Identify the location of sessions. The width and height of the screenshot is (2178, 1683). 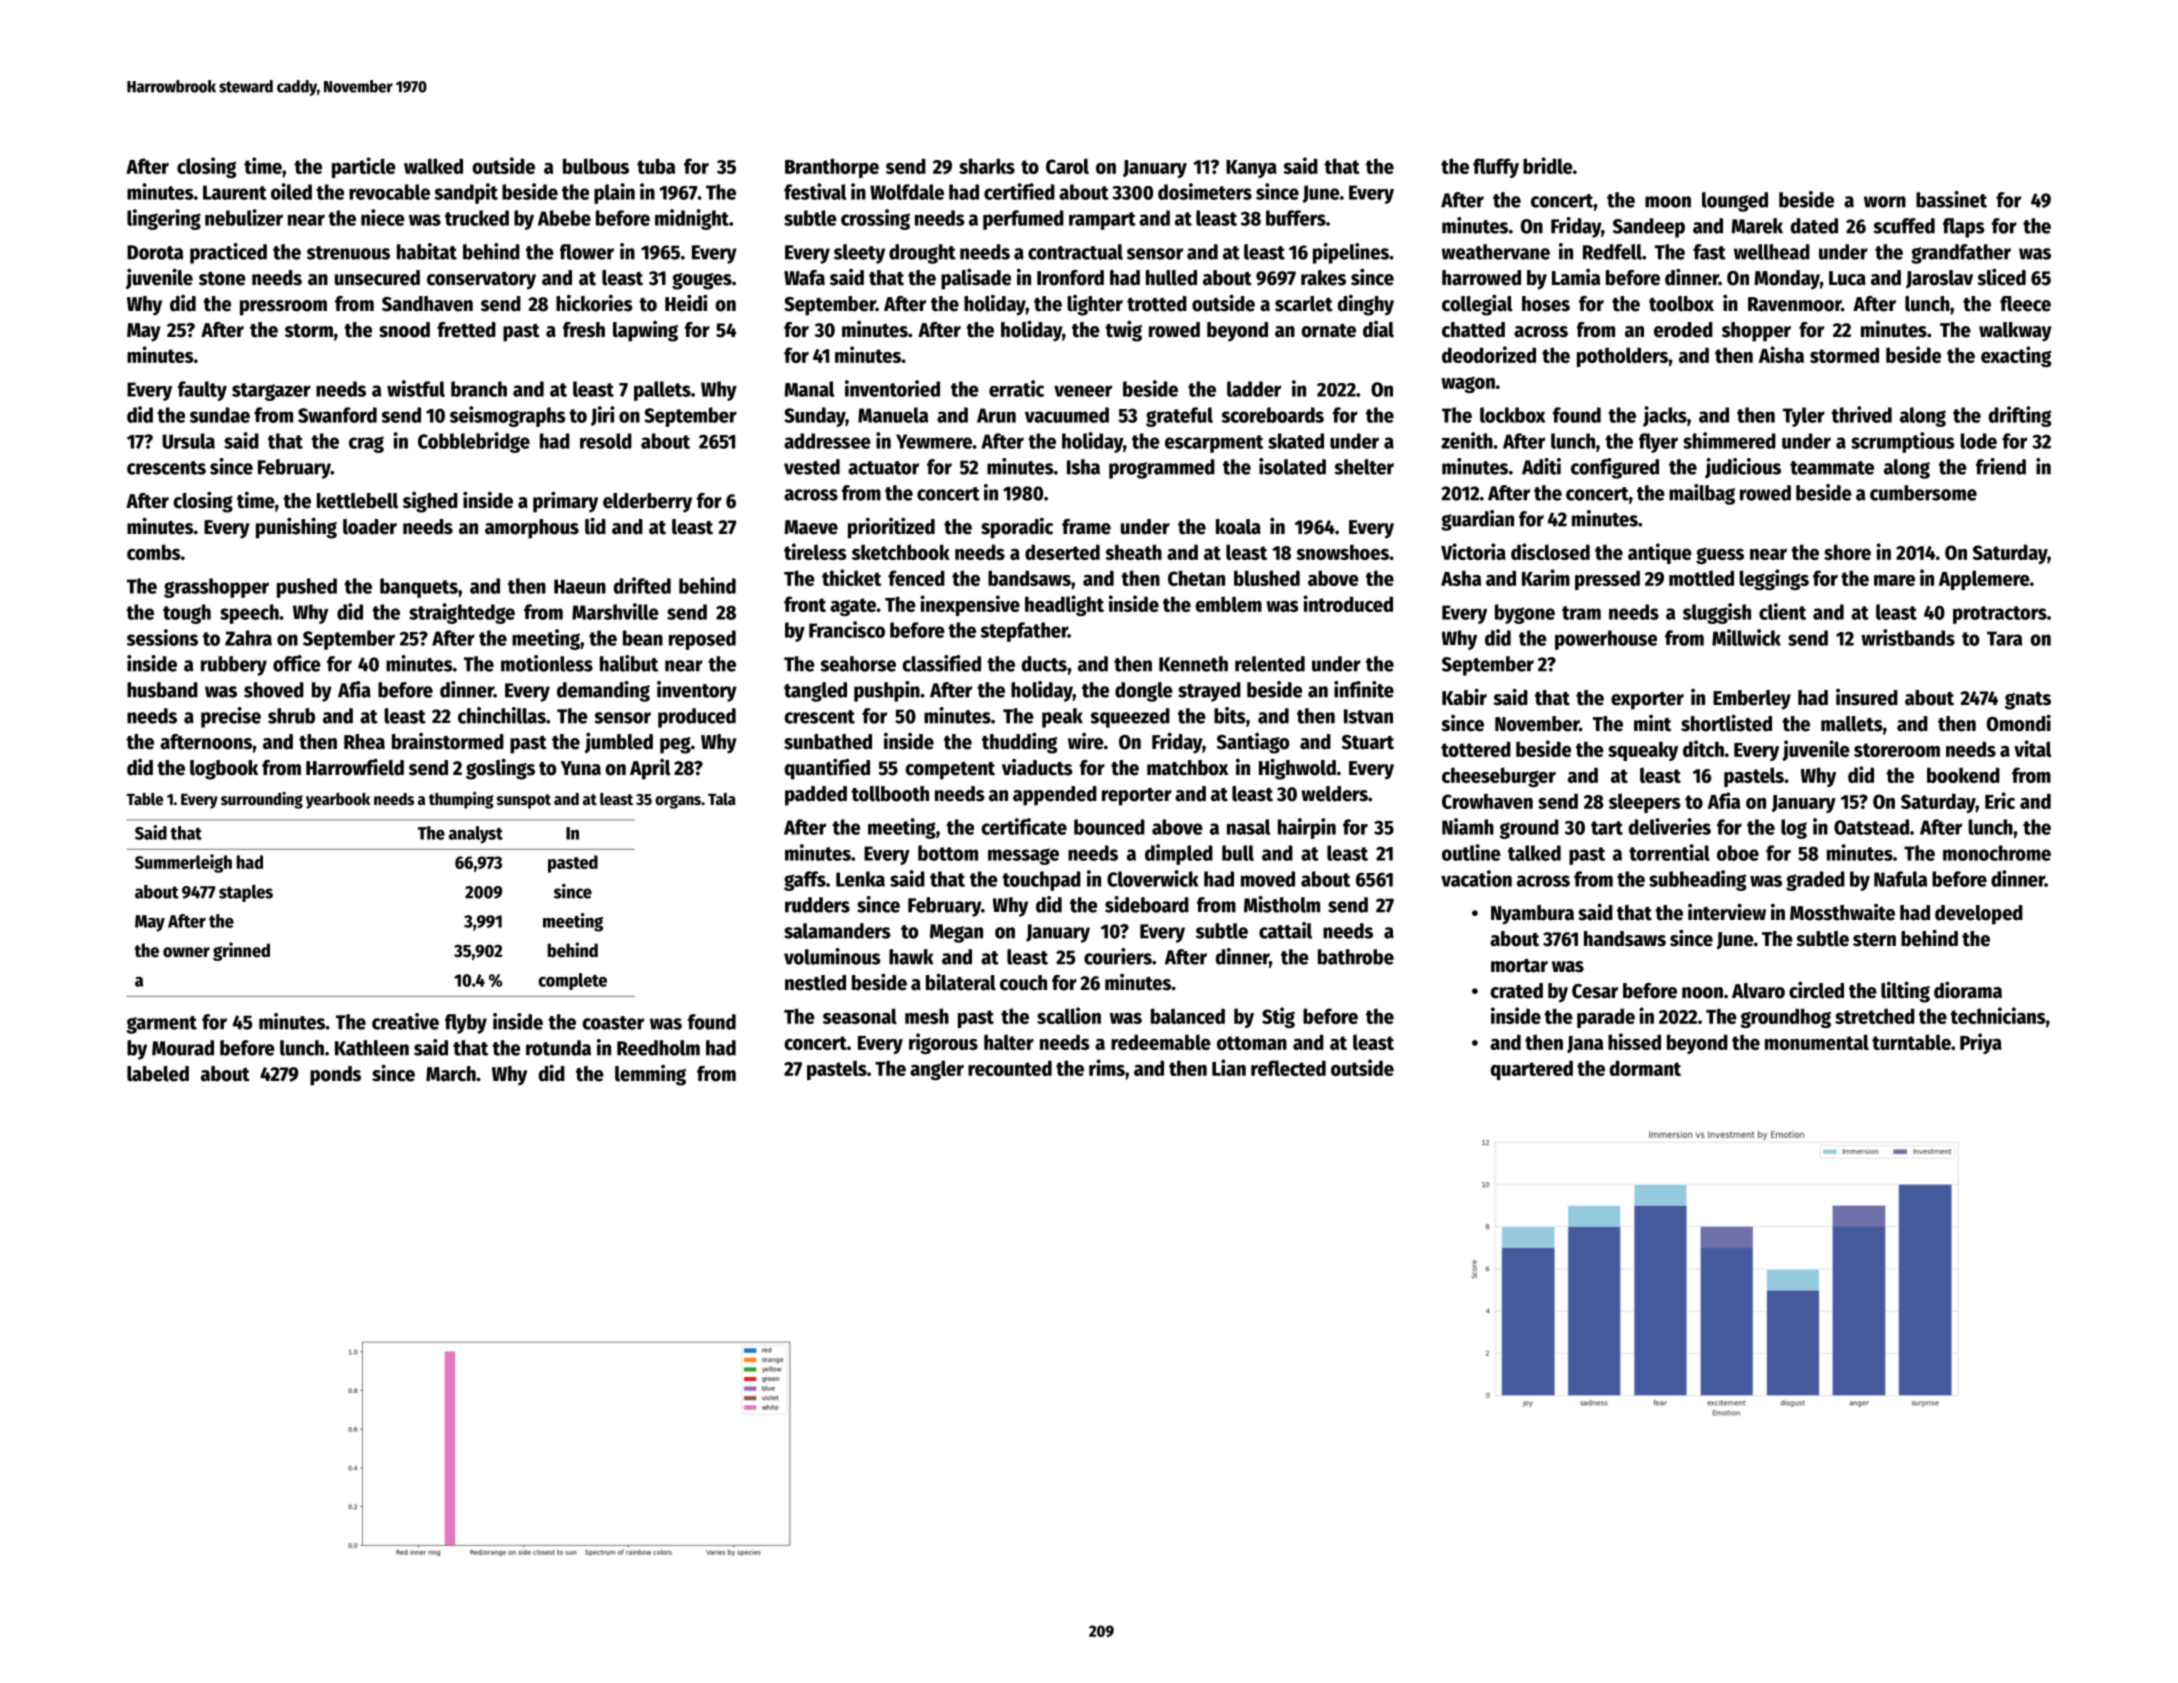
(162, 637).
